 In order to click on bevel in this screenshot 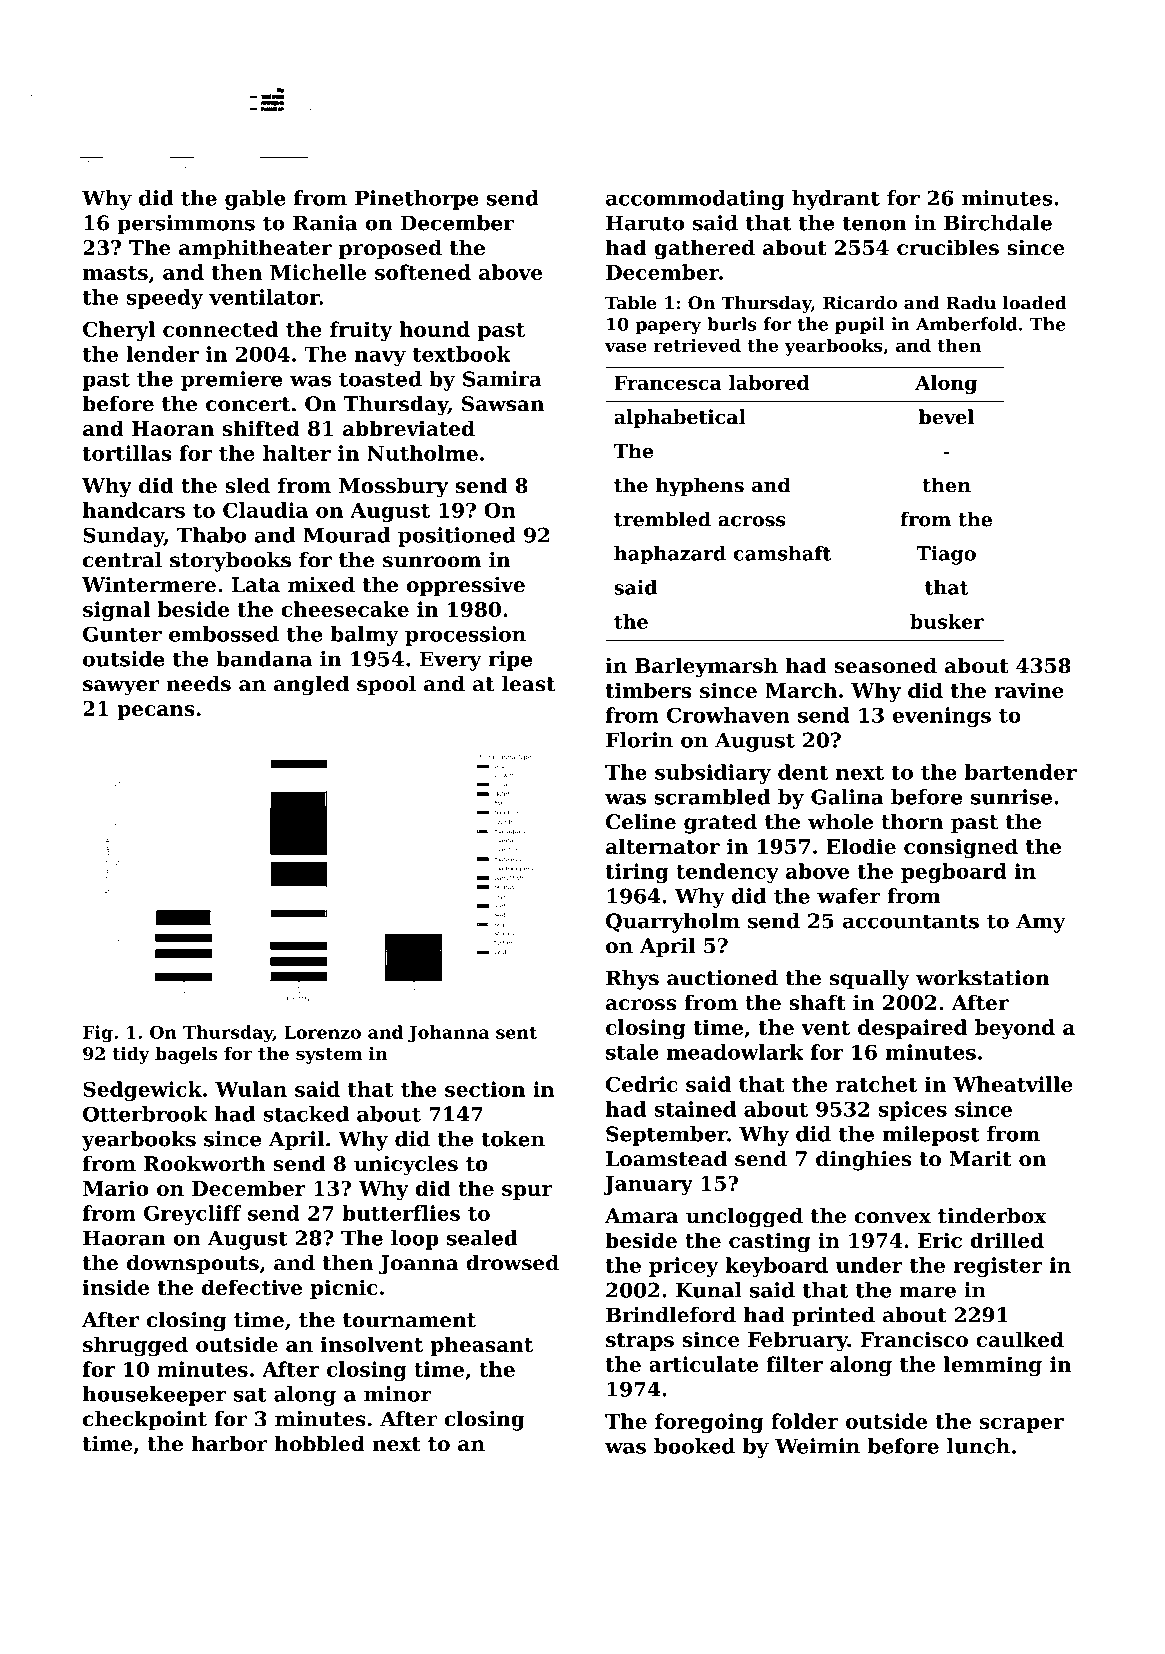, I will do `click(946, 416)`.
